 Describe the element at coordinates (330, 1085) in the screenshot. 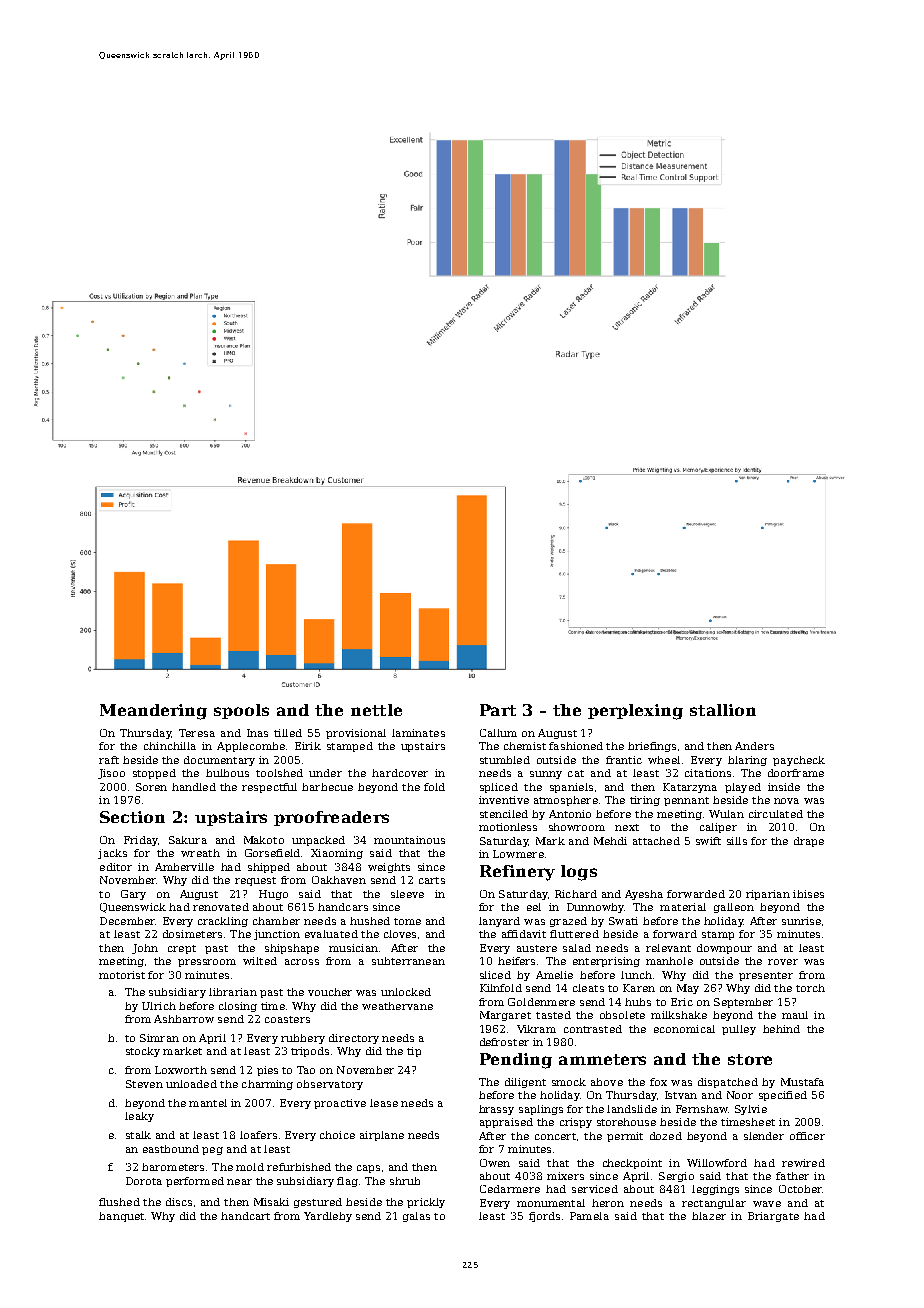

I see `observatory` at that location.
